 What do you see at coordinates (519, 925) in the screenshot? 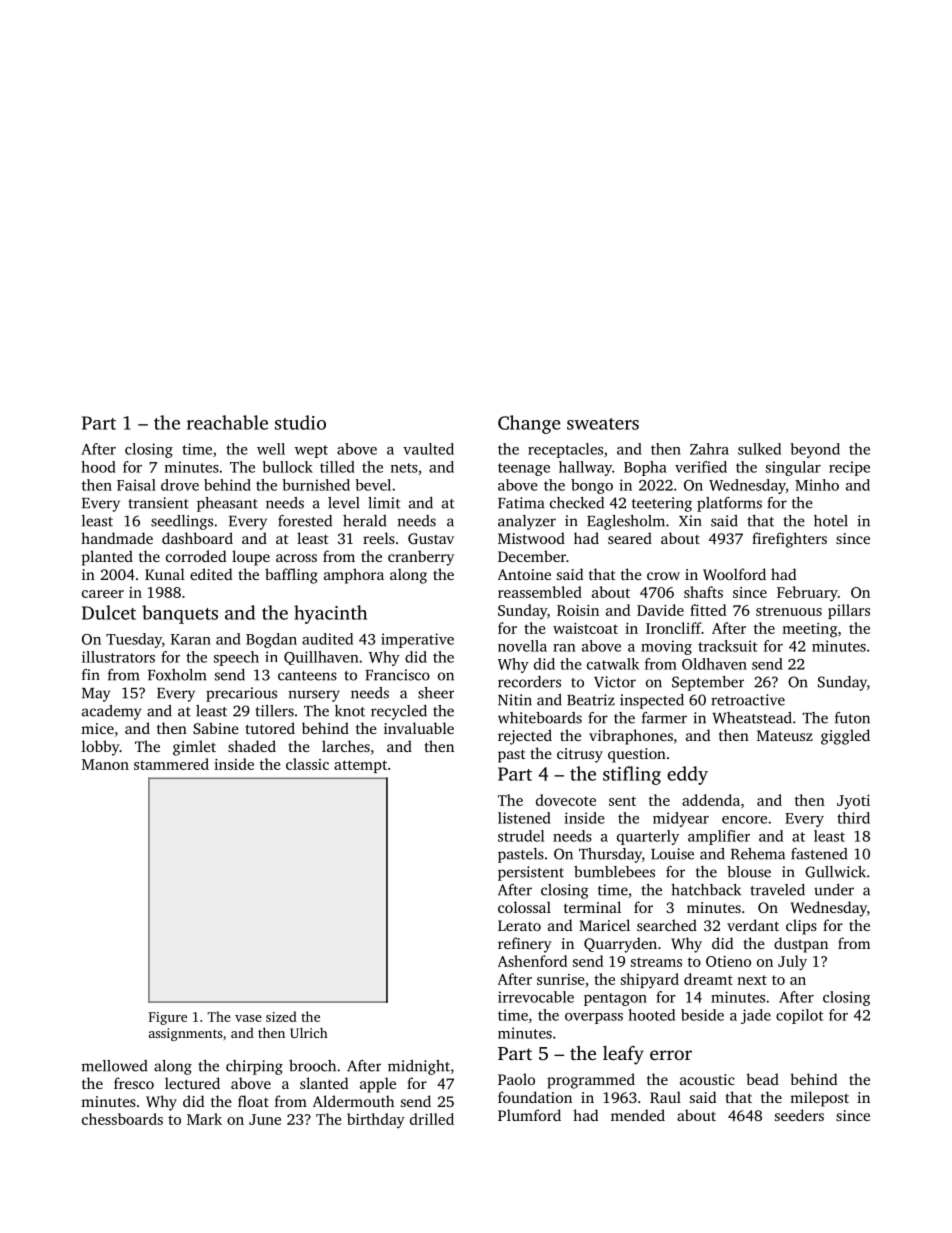
I see `Lerato` at bounding box center [519, 925].
